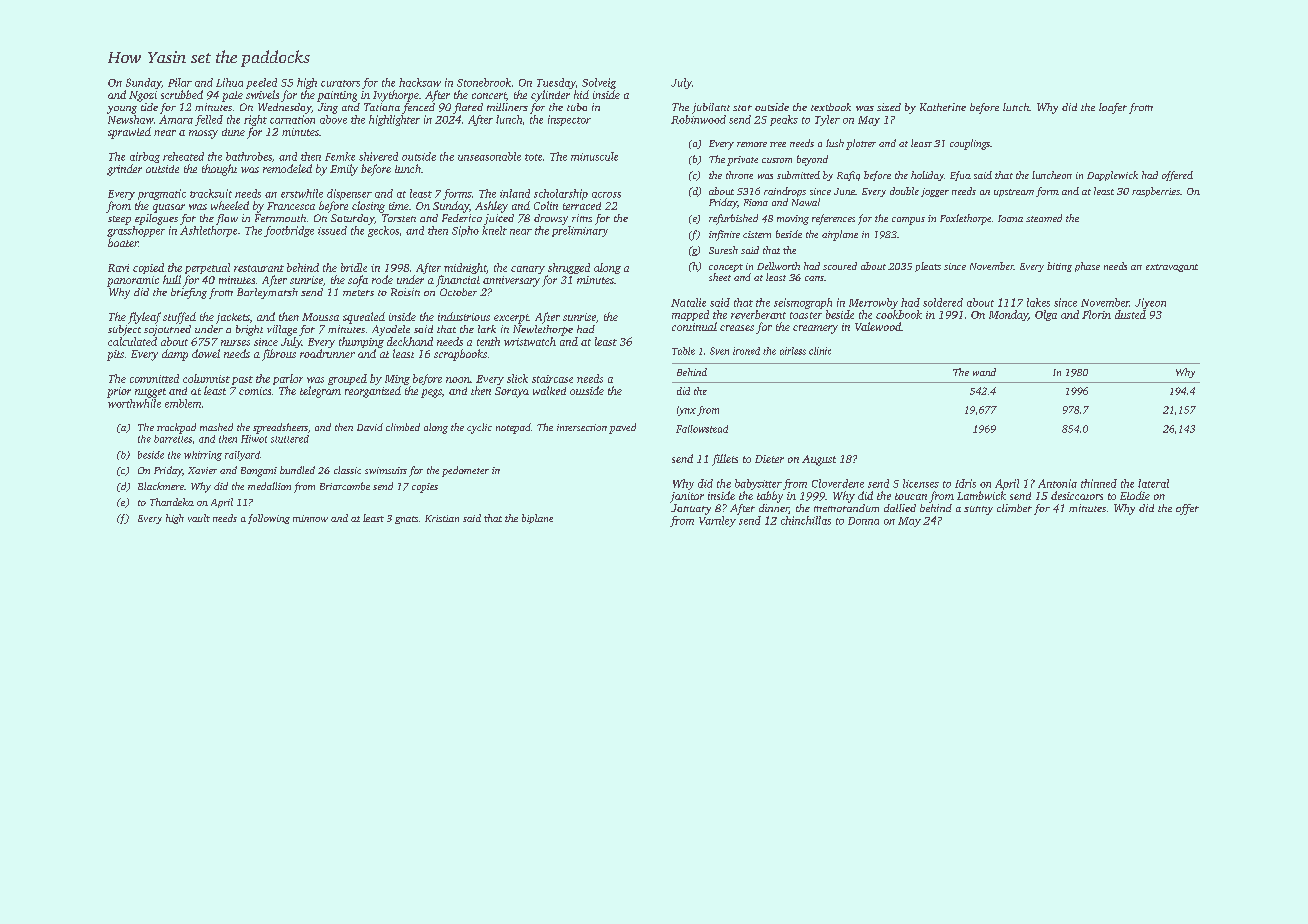  Describe the element at coordinates (984, 372) in the screenshot. I see `wand` at that location.
